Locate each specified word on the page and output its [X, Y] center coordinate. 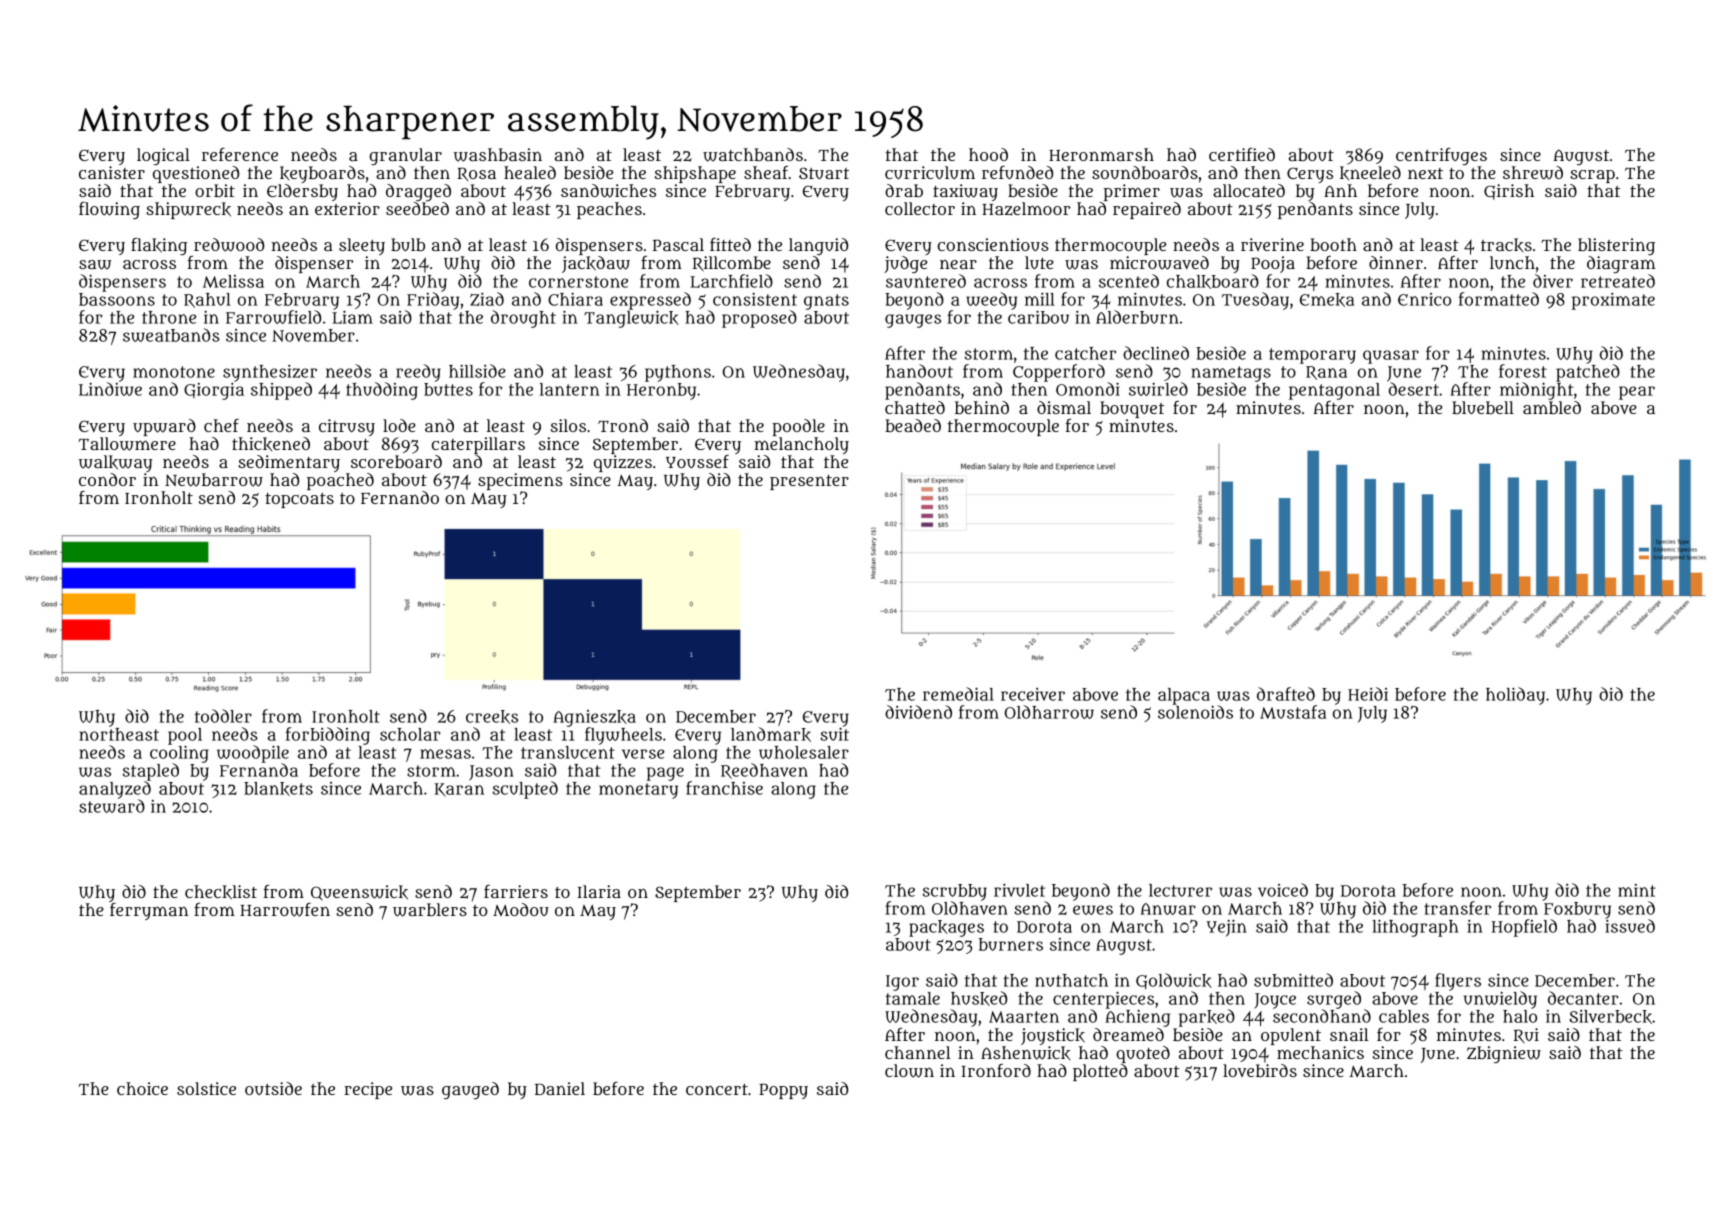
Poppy [783, 1091]
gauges [913, 321]
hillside [477, 371]
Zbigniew [1504, 1054]
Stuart [824, 173]
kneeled [1370, 173]
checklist [221, 892]
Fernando [400, 497]
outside [273, 1088]
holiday [1515, 696]
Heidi [1368, 694]
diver [1553, 281]
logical [163, 156]
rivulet [1019, 890]
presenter [809, 482]
